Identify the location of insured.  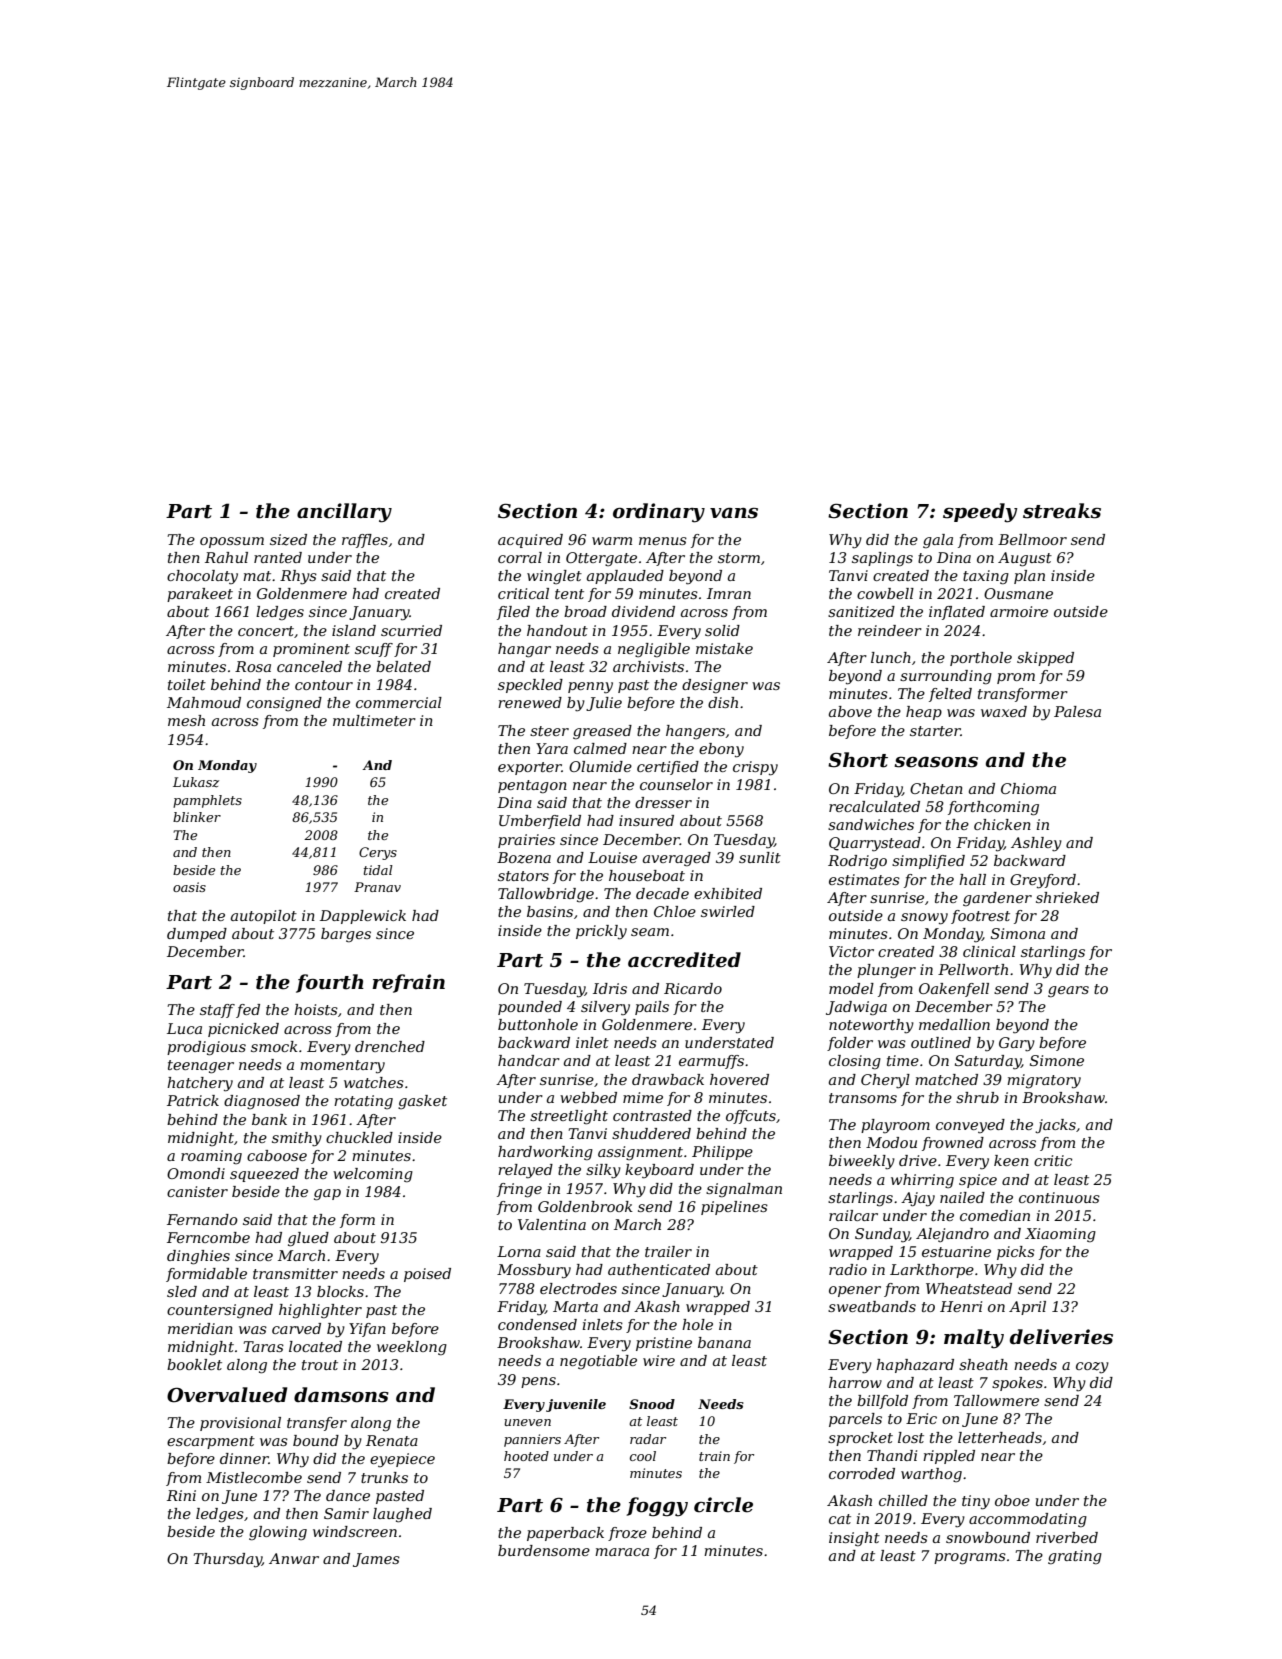
(646, 820).
